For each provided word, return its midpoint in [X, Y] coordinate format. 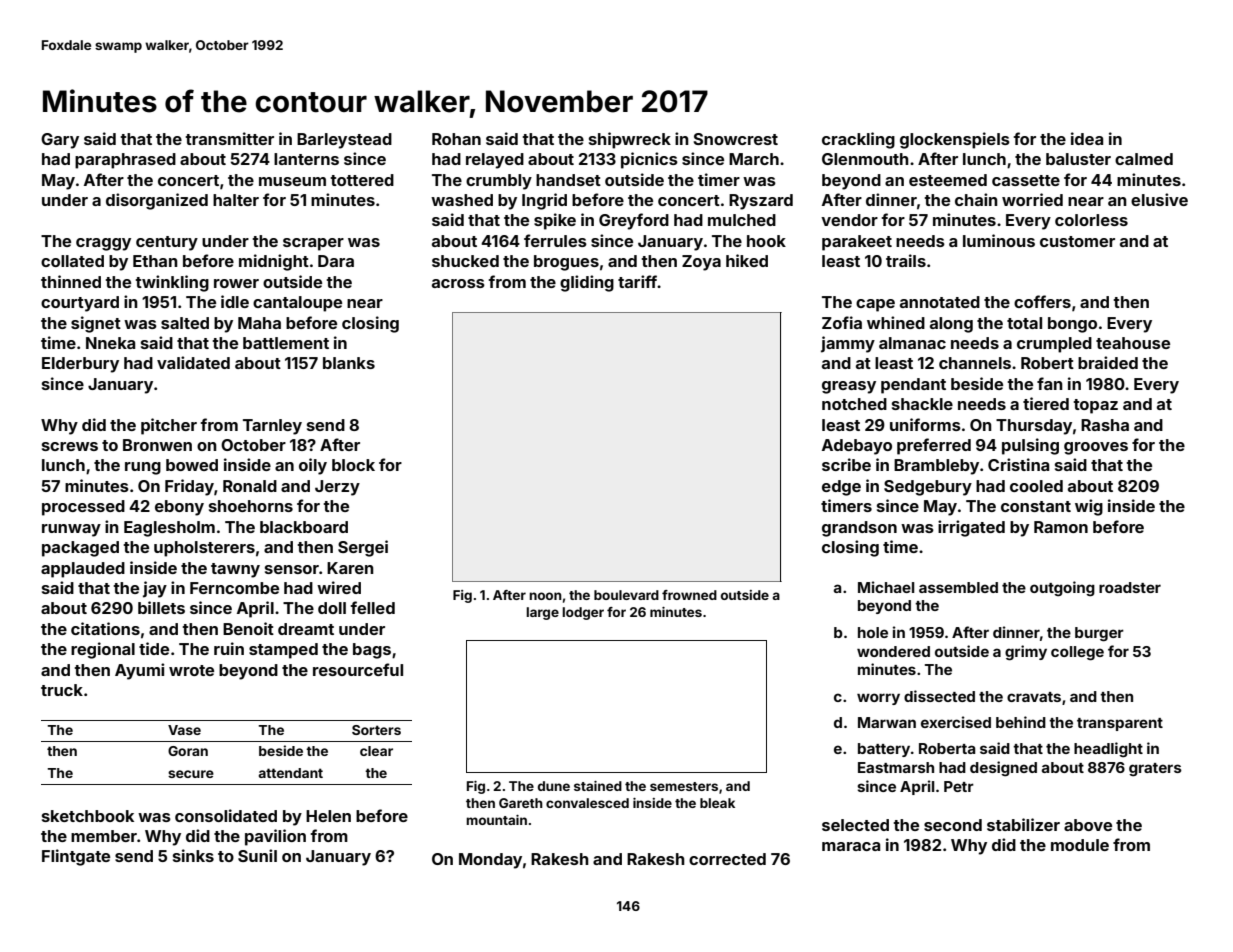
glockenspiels [955, 140]
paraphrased [125, 161]
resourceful [358, 669]
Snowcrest [736, 139]
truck [62, 690]
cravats [1034, 697]
